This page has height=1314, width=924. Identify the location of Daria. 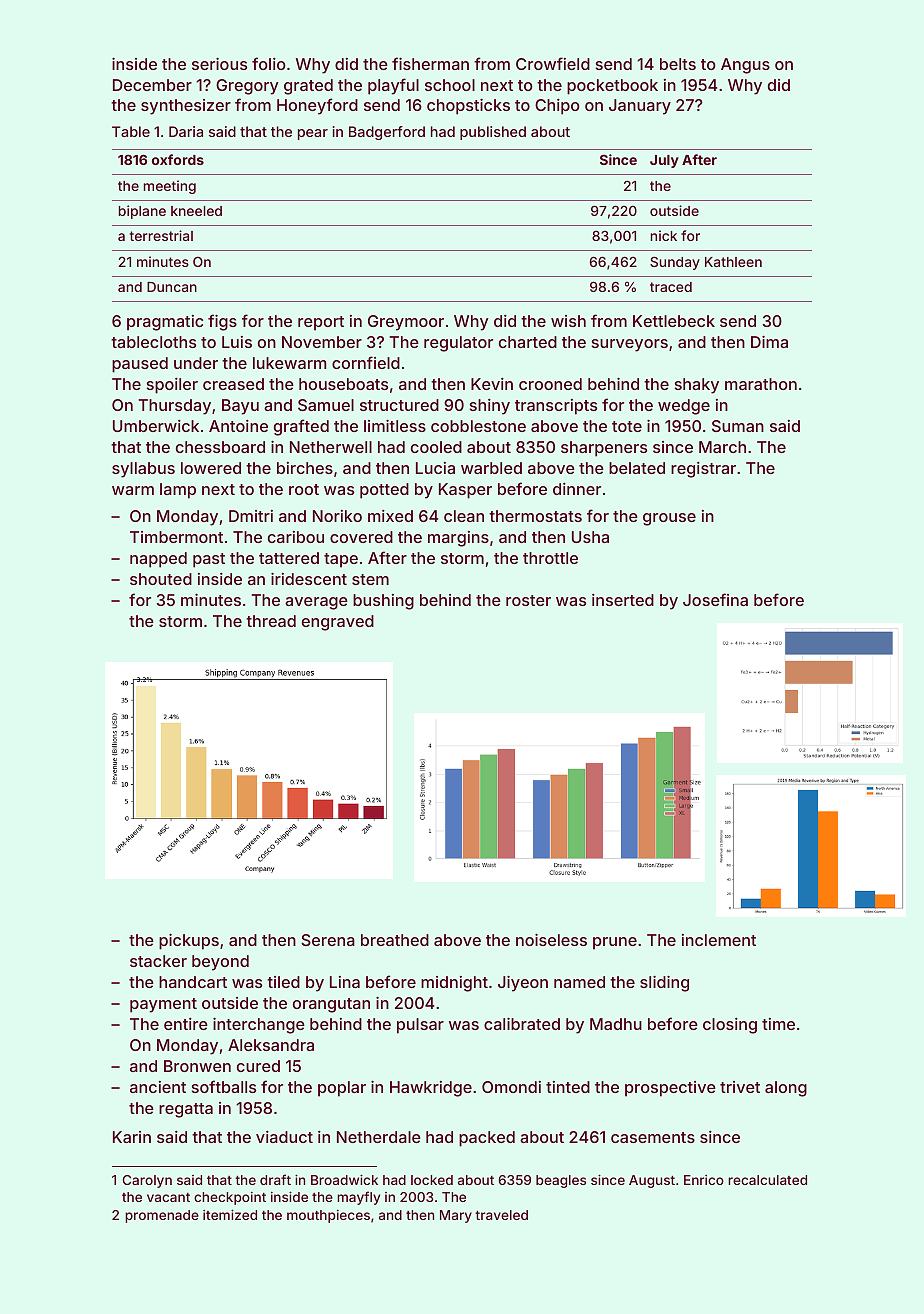
(186, 131).
